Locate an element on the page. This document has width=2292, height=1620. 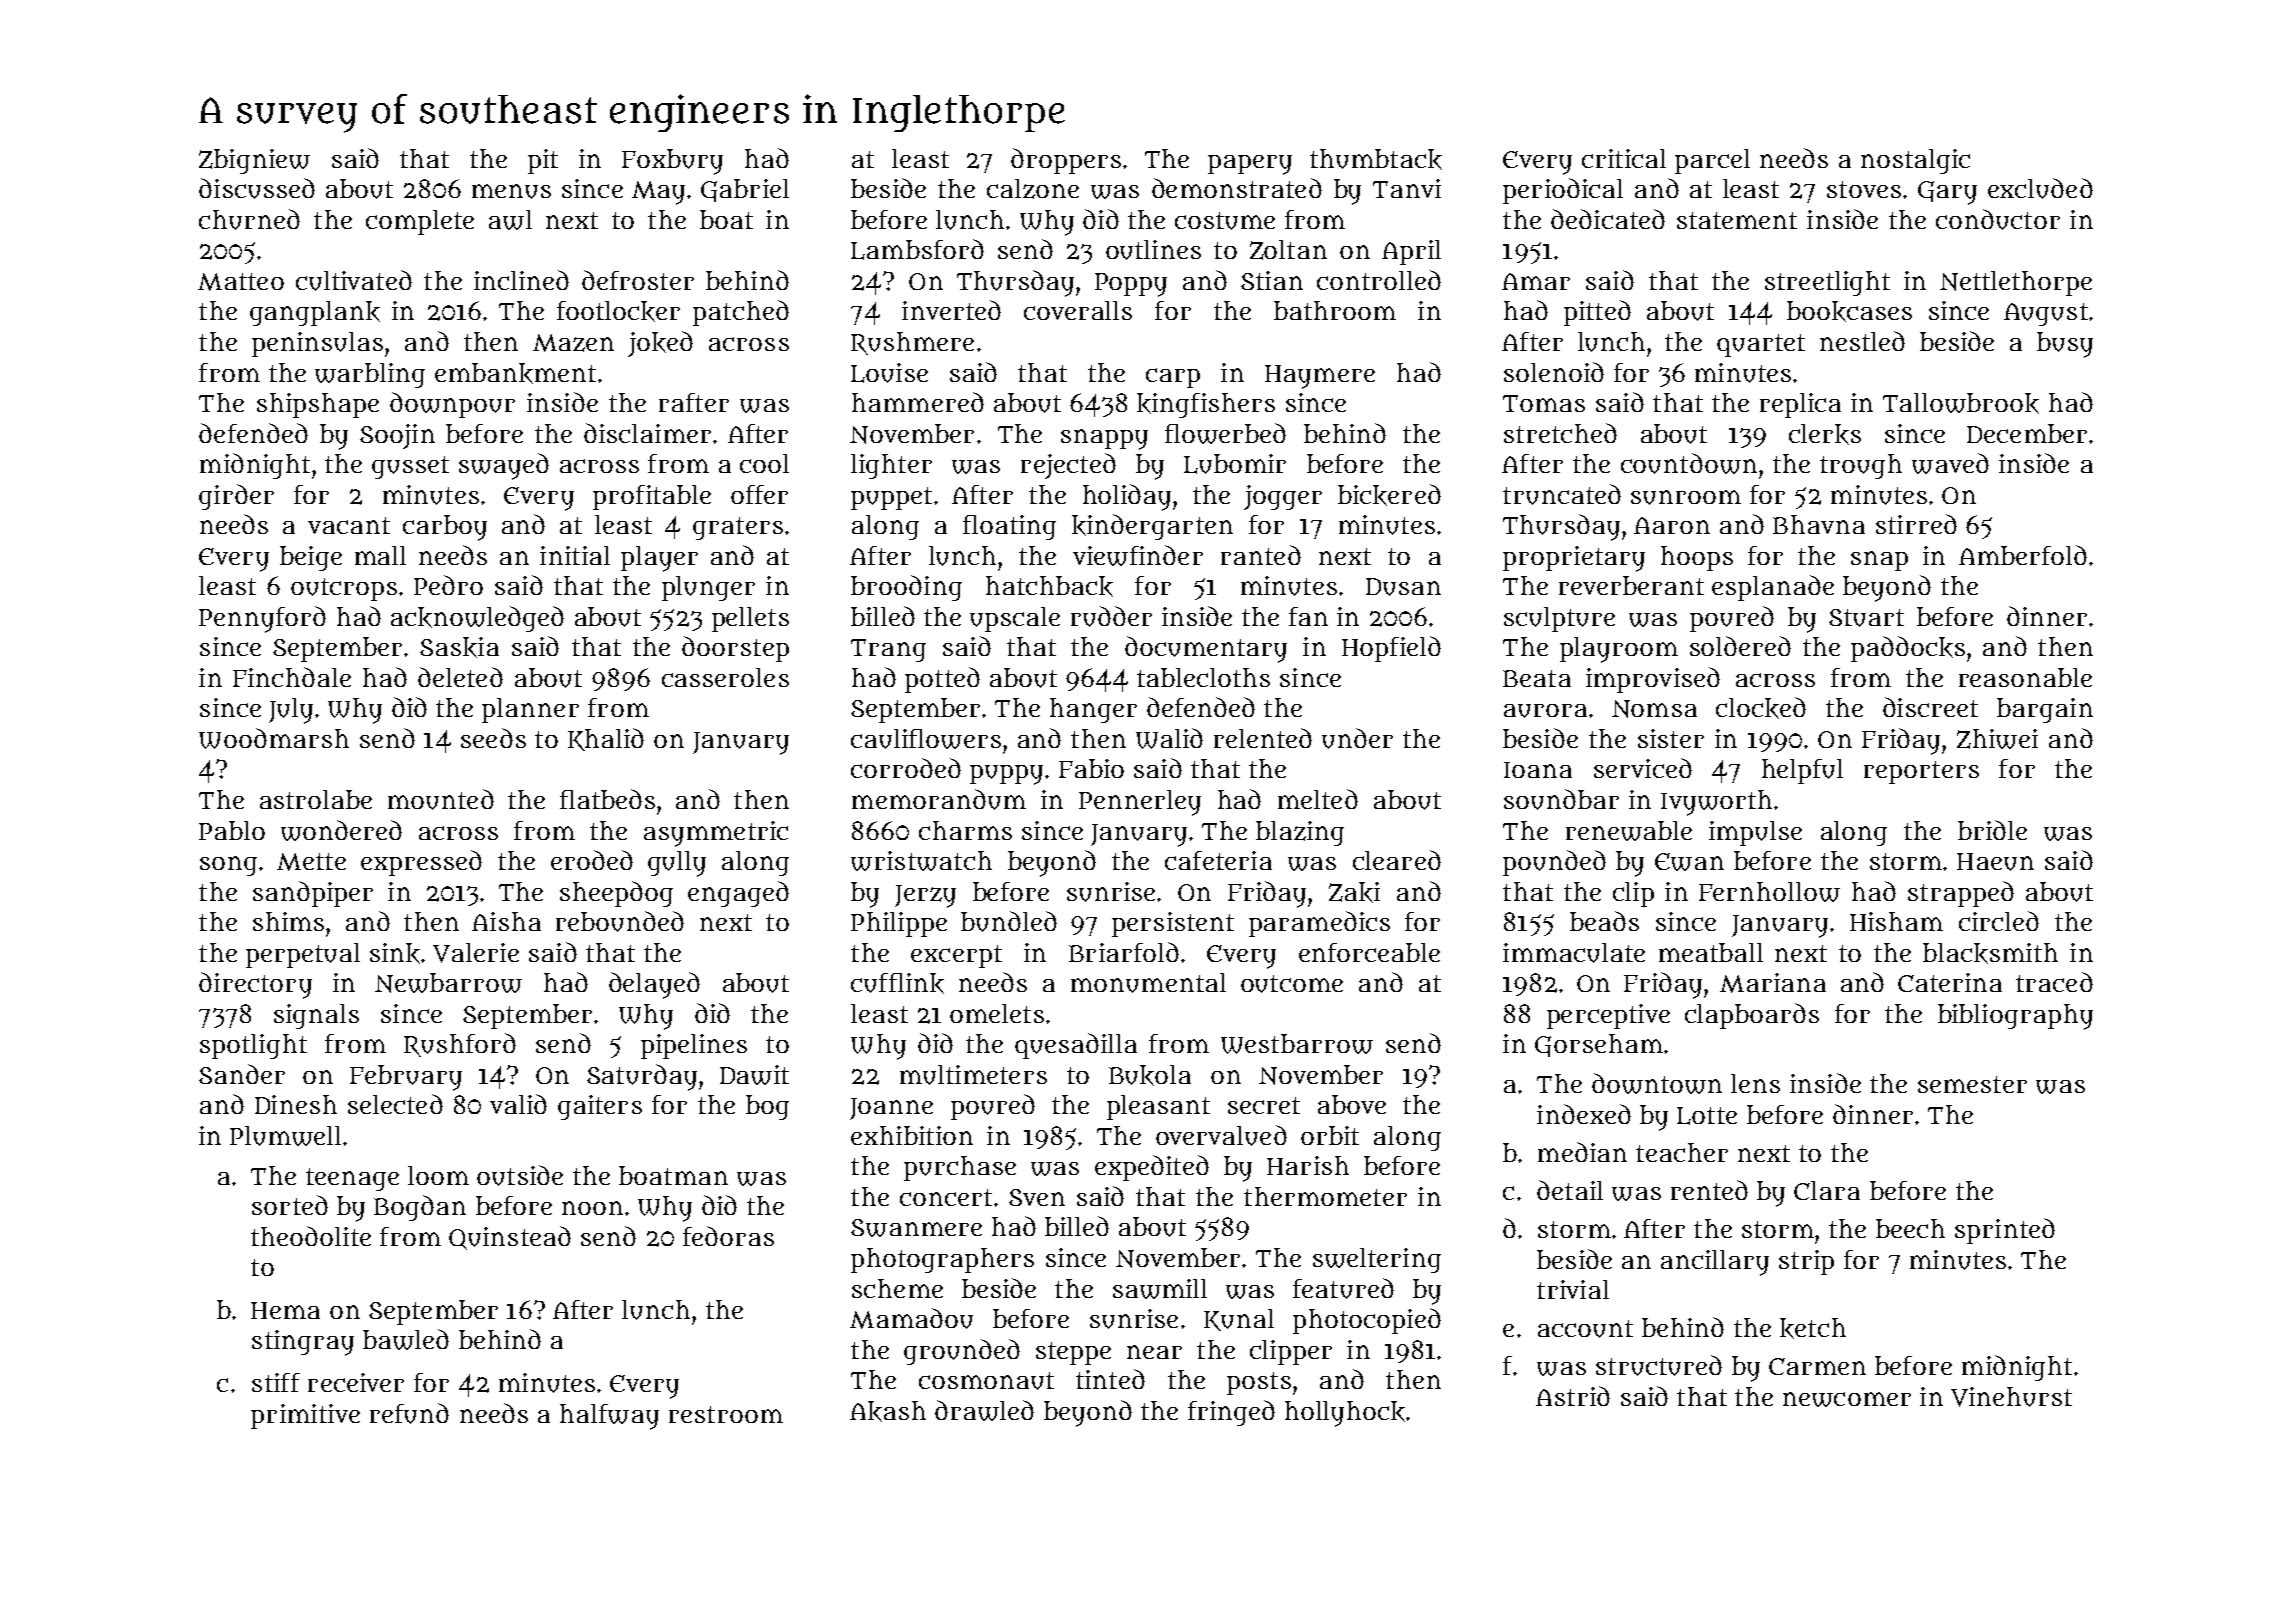
Khalid is located at coordinates (606, 739).
